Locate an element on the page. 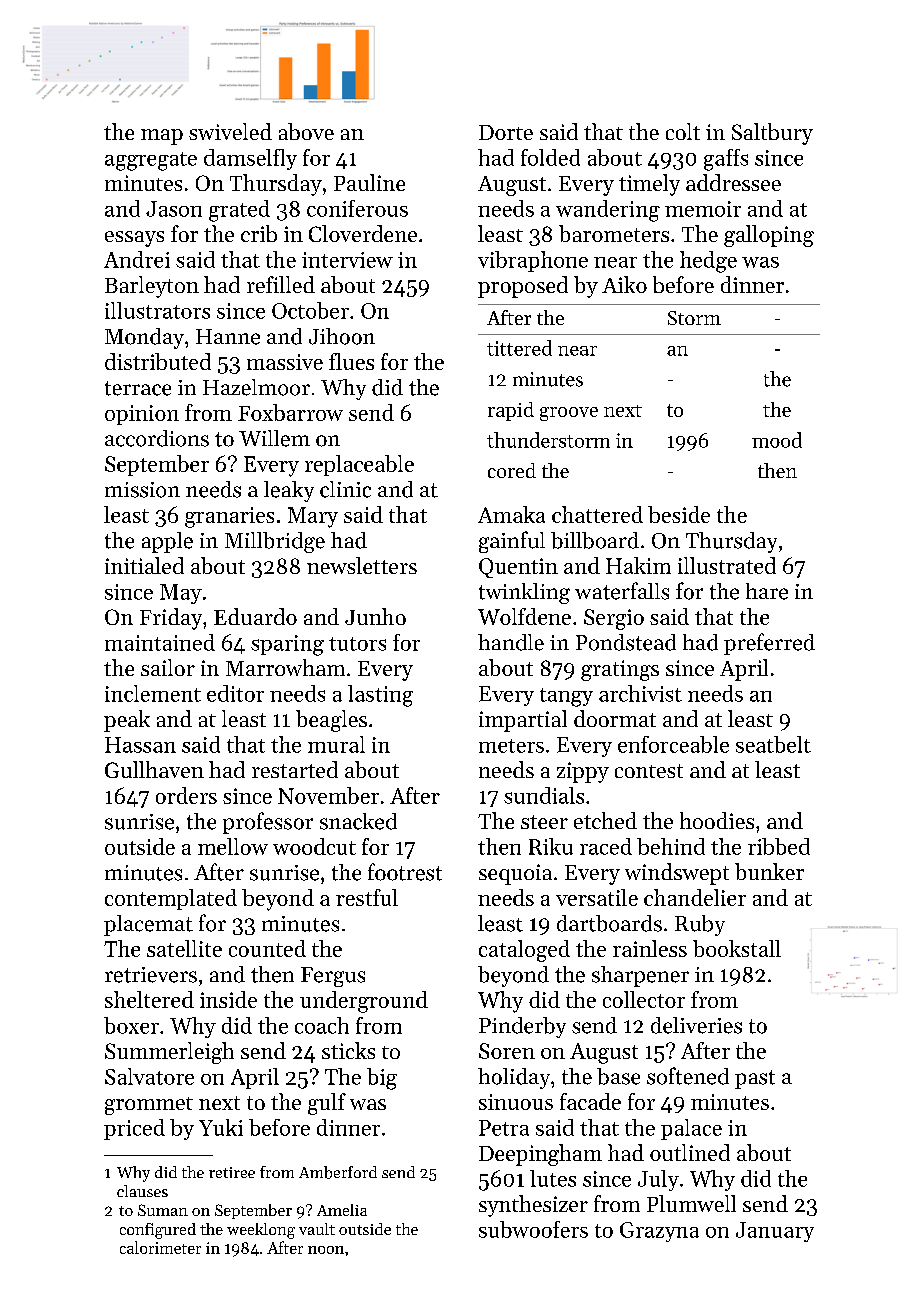 This page has width=924, height=1310. swiveled is located at coordinates (230, 131).
